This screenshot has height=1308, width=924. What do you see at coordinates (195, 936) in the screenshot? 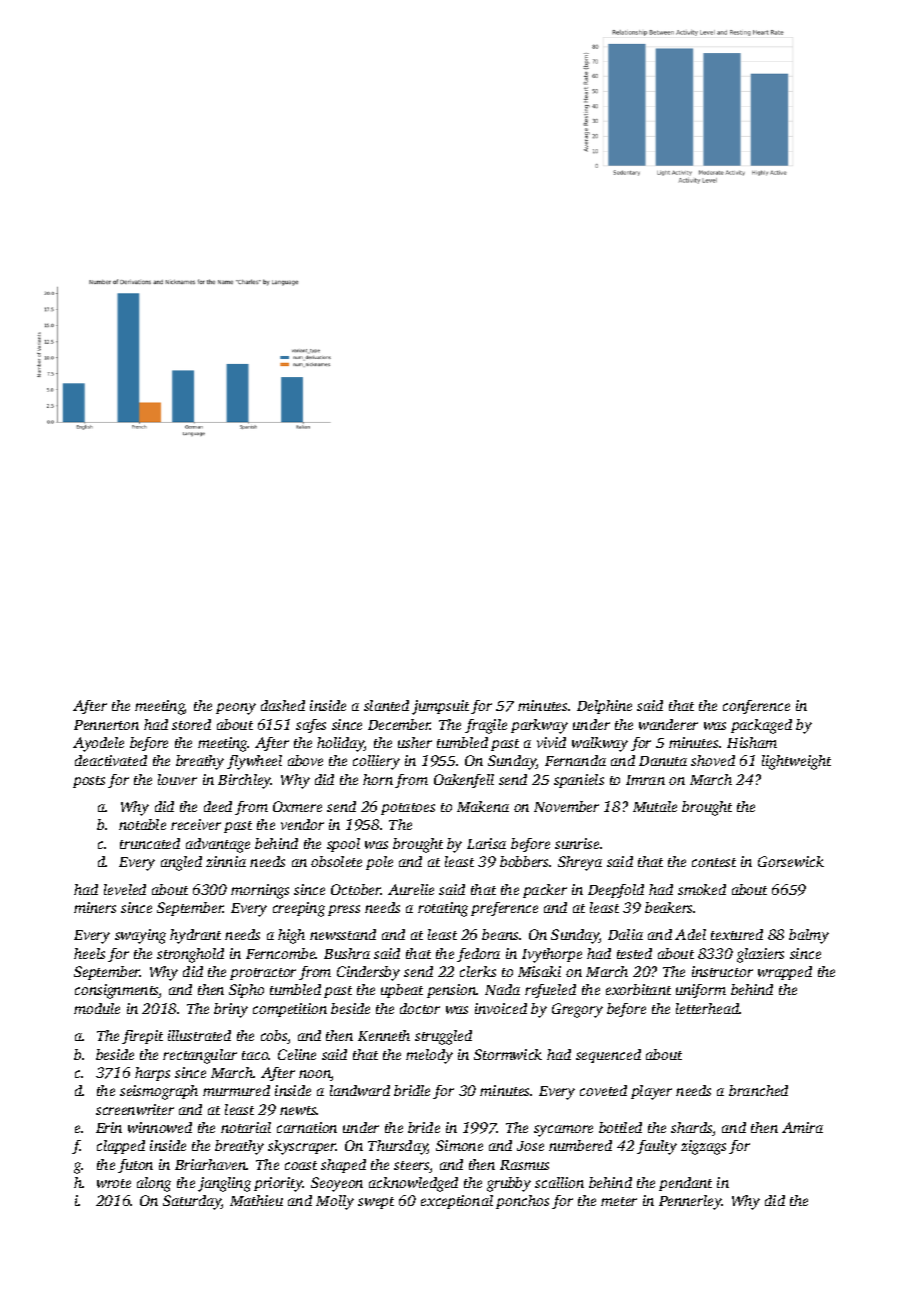
I see `hydrant` at bounding box center [195, 936].
